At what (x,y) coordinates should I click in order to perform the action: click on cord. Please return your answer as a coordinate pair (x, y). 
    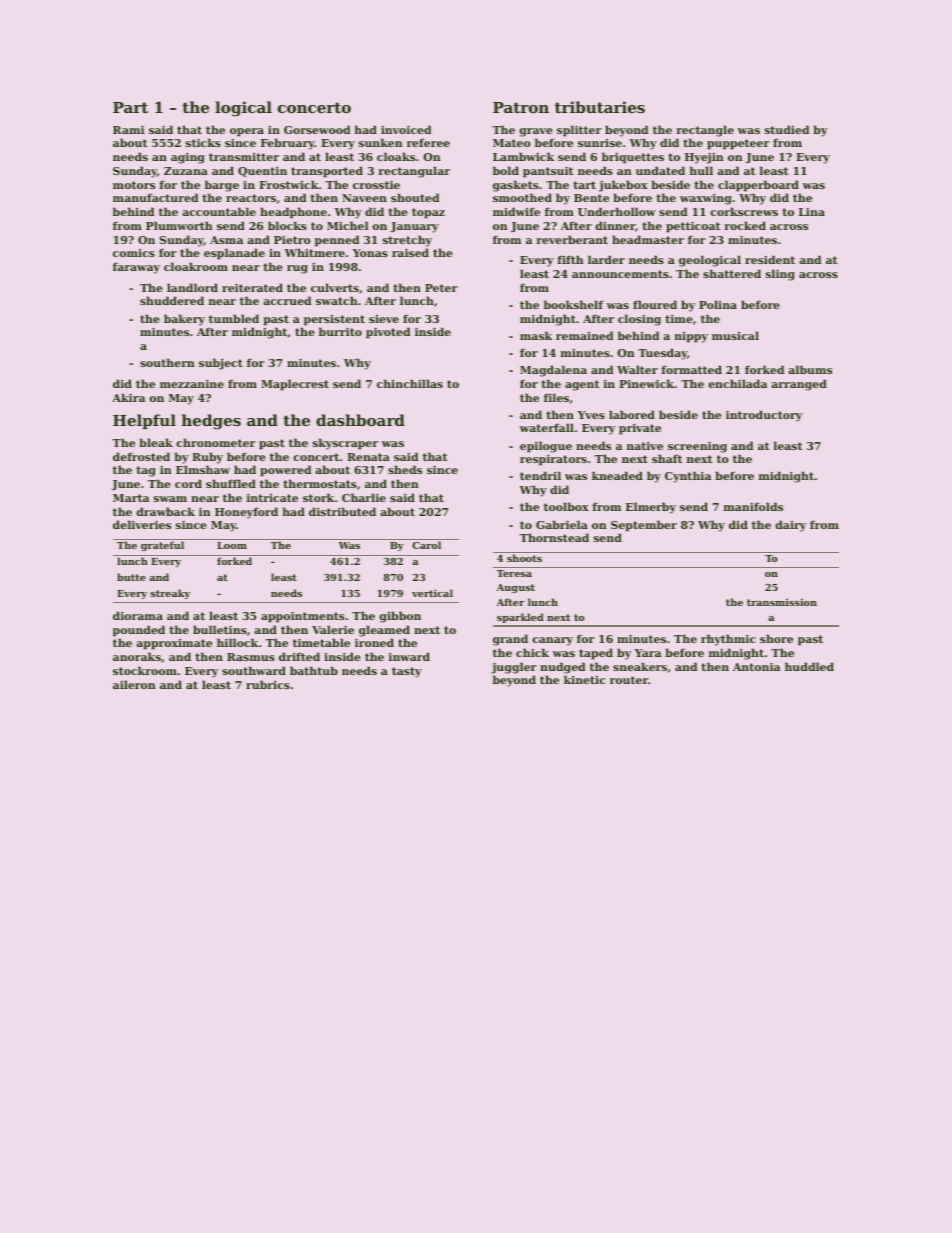
    Looking at the image, I should click on (188, 483).
